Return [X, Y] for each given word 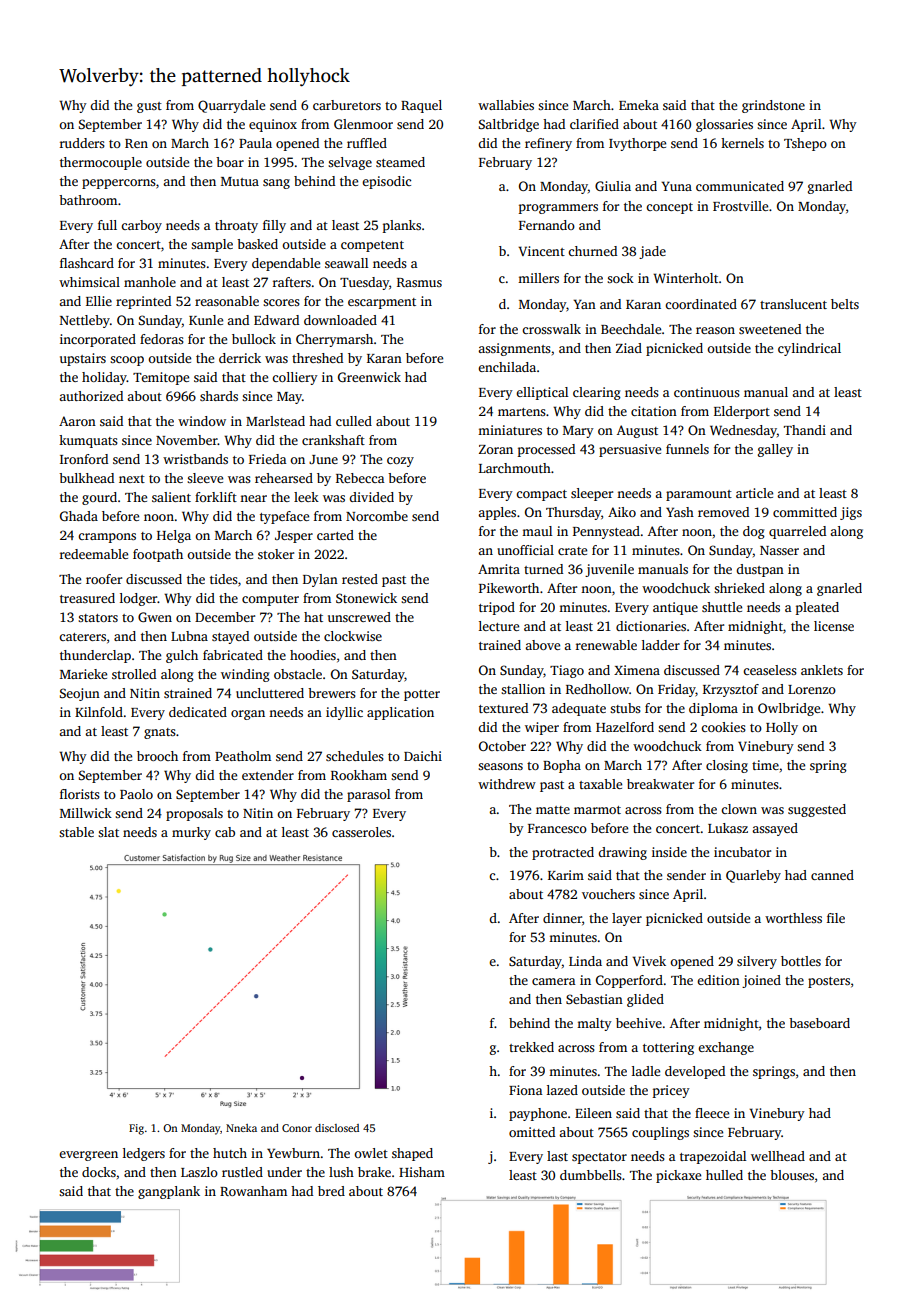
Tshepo [805, 144]
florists [80, 794]
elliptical [542, 393]
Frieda [268, 459]
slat [108, 832]
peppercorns [119, 184]
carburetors [347, 105]
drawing [622, 853]
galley [775, 450]
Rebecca [360, 478]
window [202, 421]
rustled [242, 1172]
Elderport [742, 412]
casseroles [361, 832]
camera [554, 981]
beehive [639, 1023]
